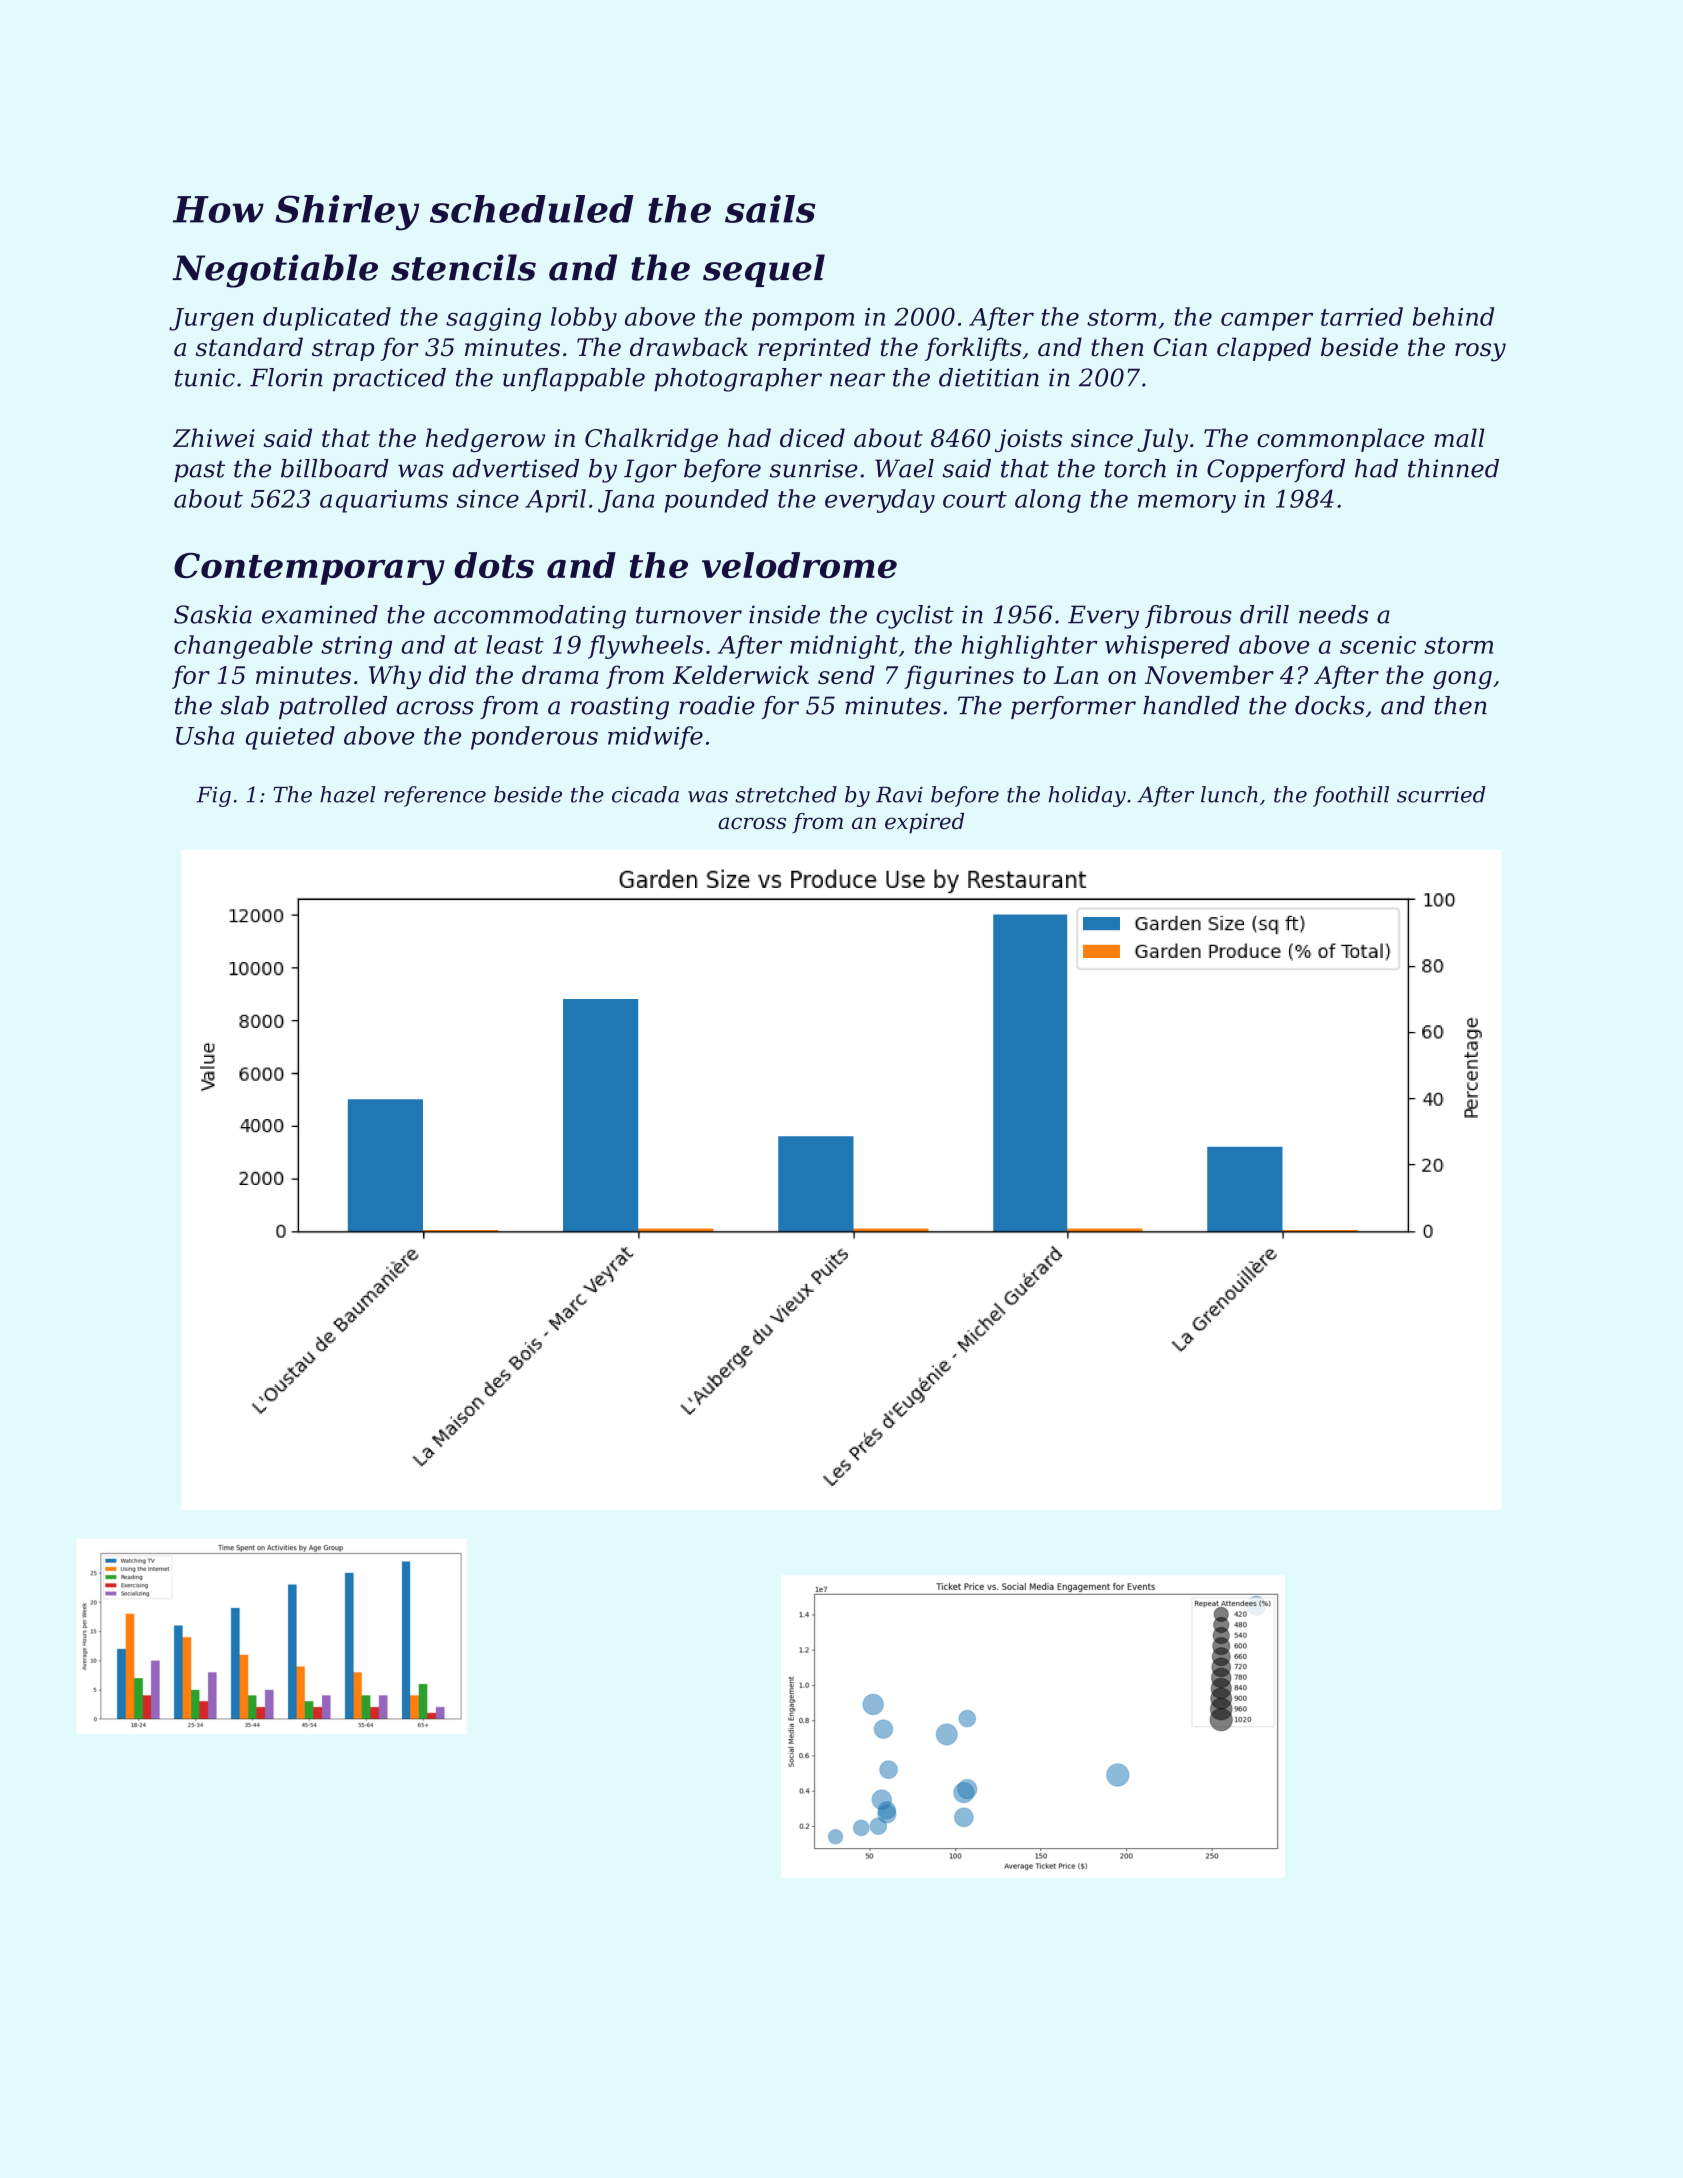 This document has width=1683, height=2178. Describe the element at coordinates (924, 823) in the document. I see `expired` at that location.
